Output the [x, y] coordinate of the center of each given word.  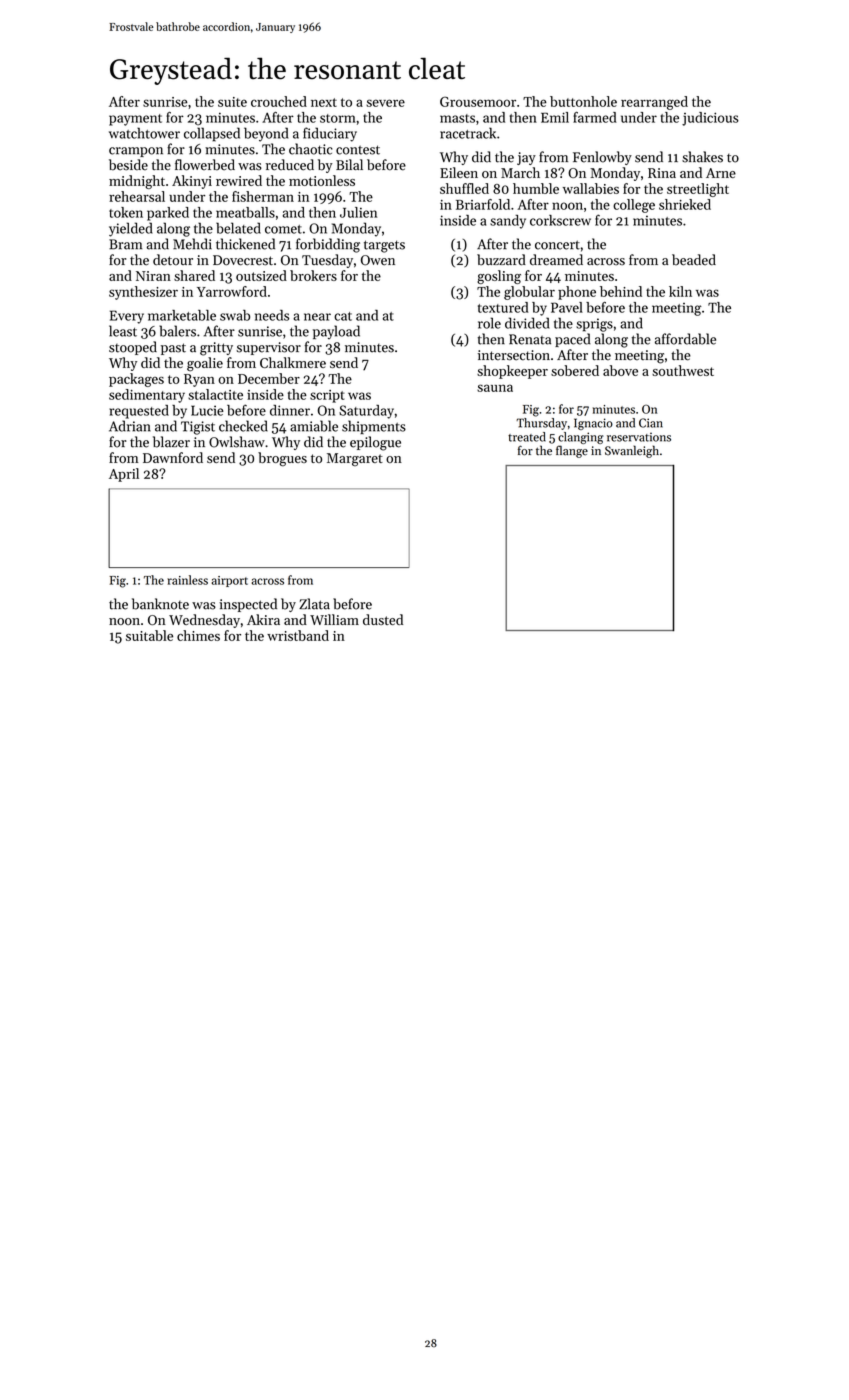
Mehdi [192, 244]
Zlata [314, 604]
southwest [683, 370]
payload [336, 332]
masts [457, 118]
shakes [702, 157]
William [334, 619]
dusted [383, 619]
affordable [685, 339]
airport [230, 581]
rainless [187, 580]
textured [503, 307]
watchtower [144, 133]
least [123, 331]
